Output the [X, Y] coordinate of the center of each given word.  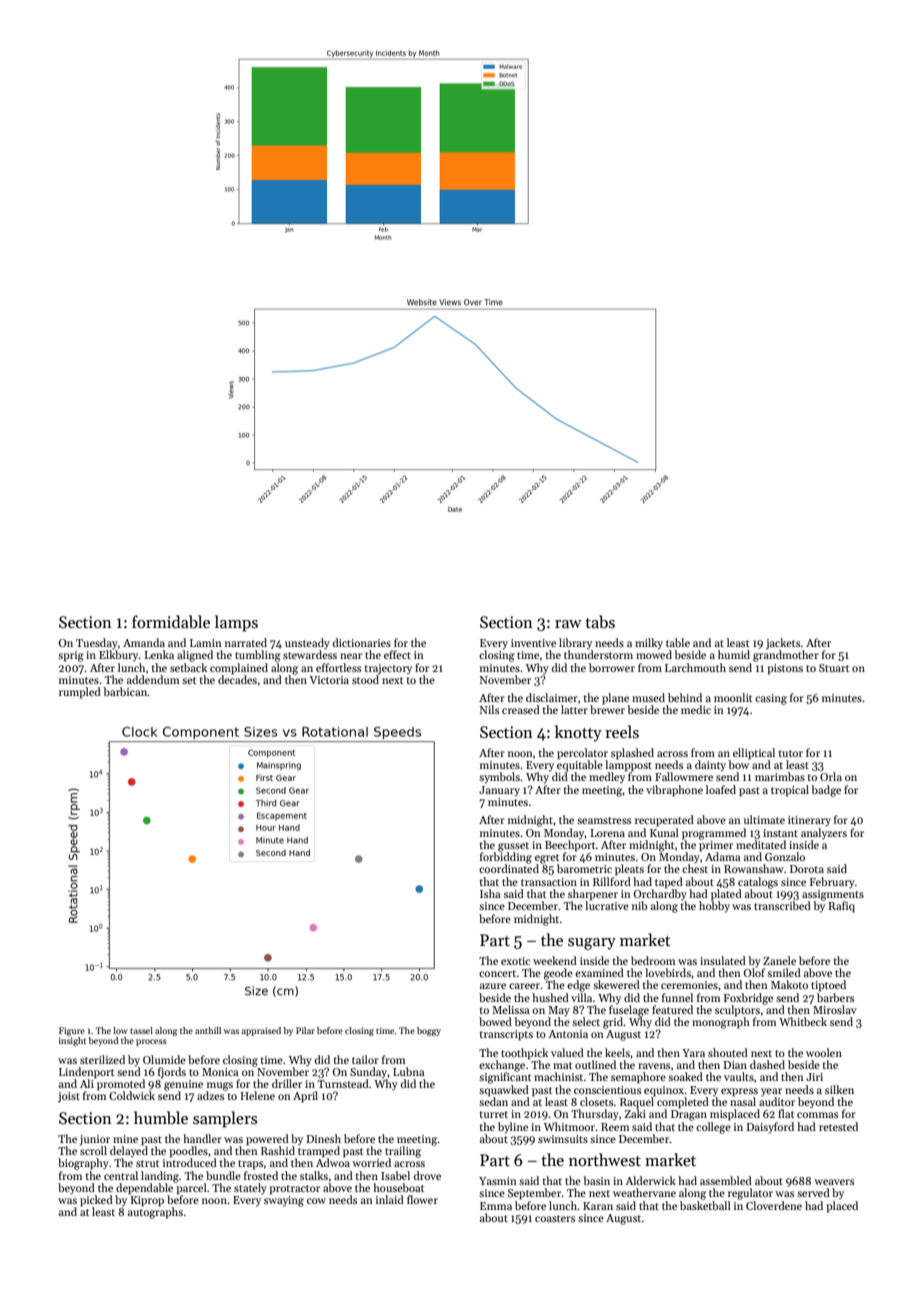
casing [771, 699]
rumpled [80, 693]
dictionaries [362, 642]
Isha [490, 893]
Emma [496, 1206]
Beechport [570, 846]
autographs [155, 1213]
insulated [723, 960]
